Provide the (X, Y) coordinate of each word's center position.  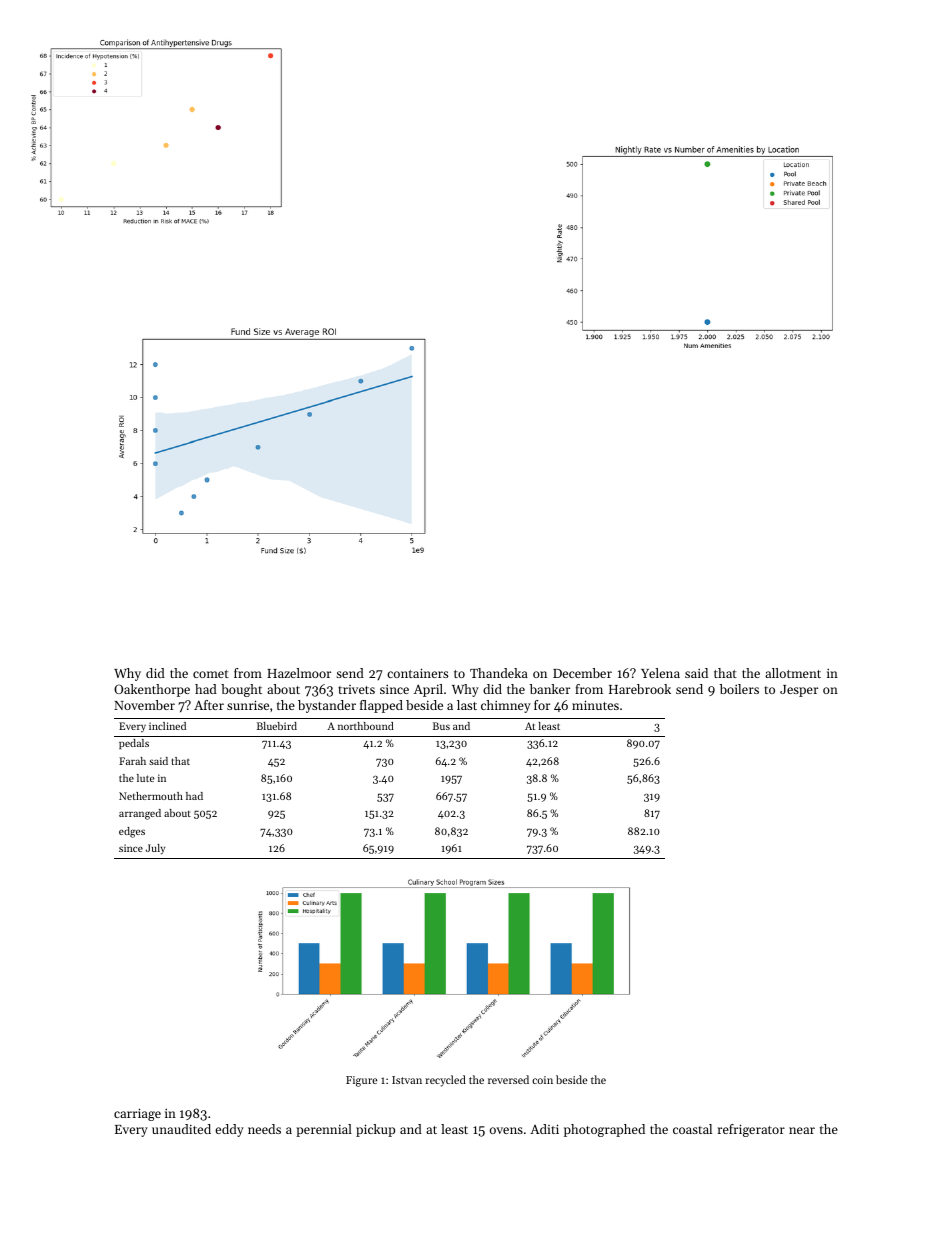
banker (550, 689)
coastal (692, 1129)
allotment (793, 673)
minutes (595, 705)
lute (145, 778)
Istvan (407, 1080)
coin (542, 1080)
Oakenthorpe (152, 690)
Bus (441, 726)
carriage (137, 1114)
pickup (375, 1130)
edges (132, 832)
